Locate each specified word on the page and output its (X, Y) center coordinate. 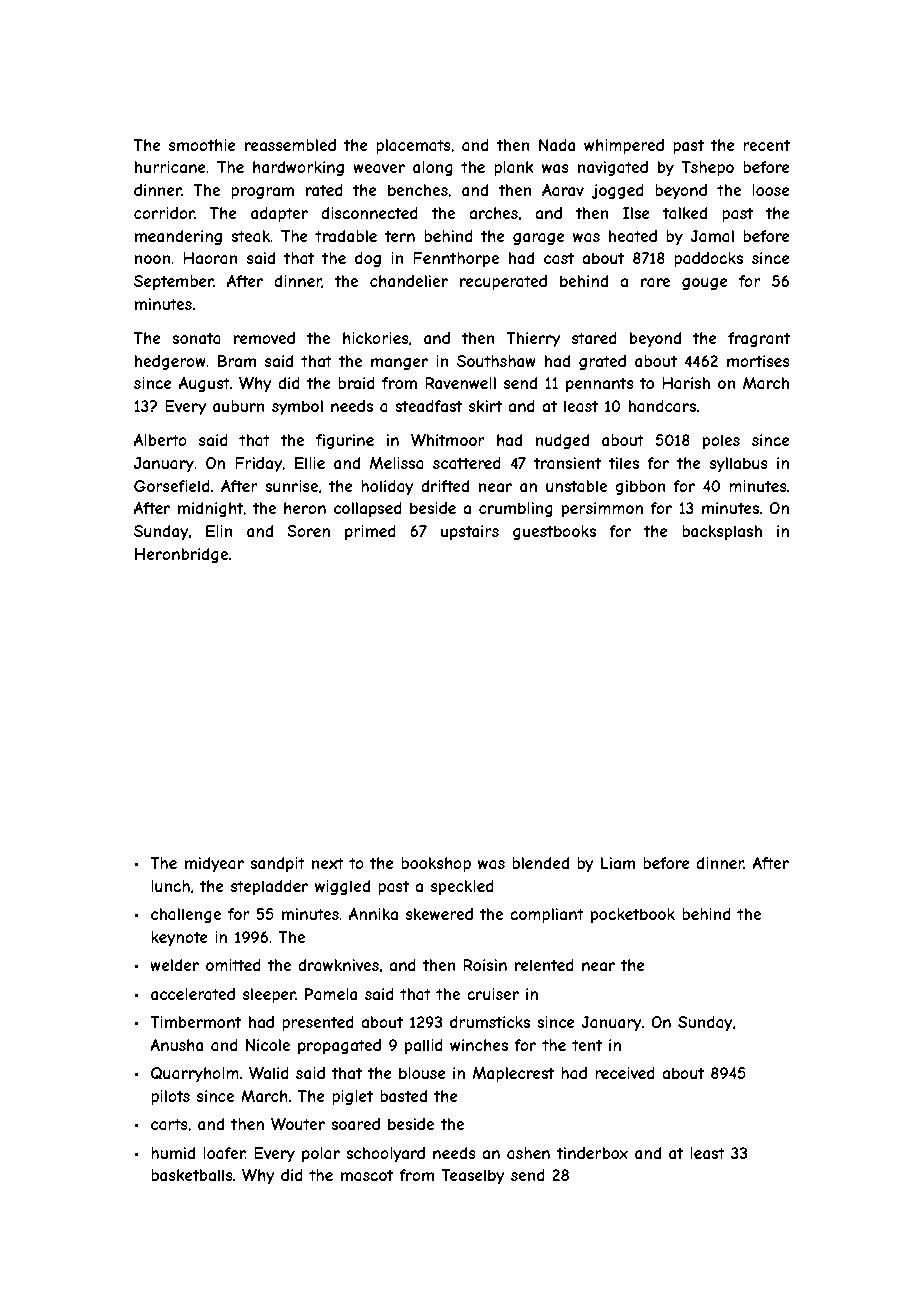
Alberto (160, 440)
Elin (219, 531)
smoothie (202, 145)
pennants (600, 384)
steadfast (428, 406)
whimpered (624, 146)
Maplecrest (513, 1074)
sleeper (269, 995)
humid (173, 1153)
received (625, 1073)
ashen (528, 1153)
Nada (557, 145)
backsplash (722, 532)
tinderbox (592, 1153)
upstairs (470, 532)
